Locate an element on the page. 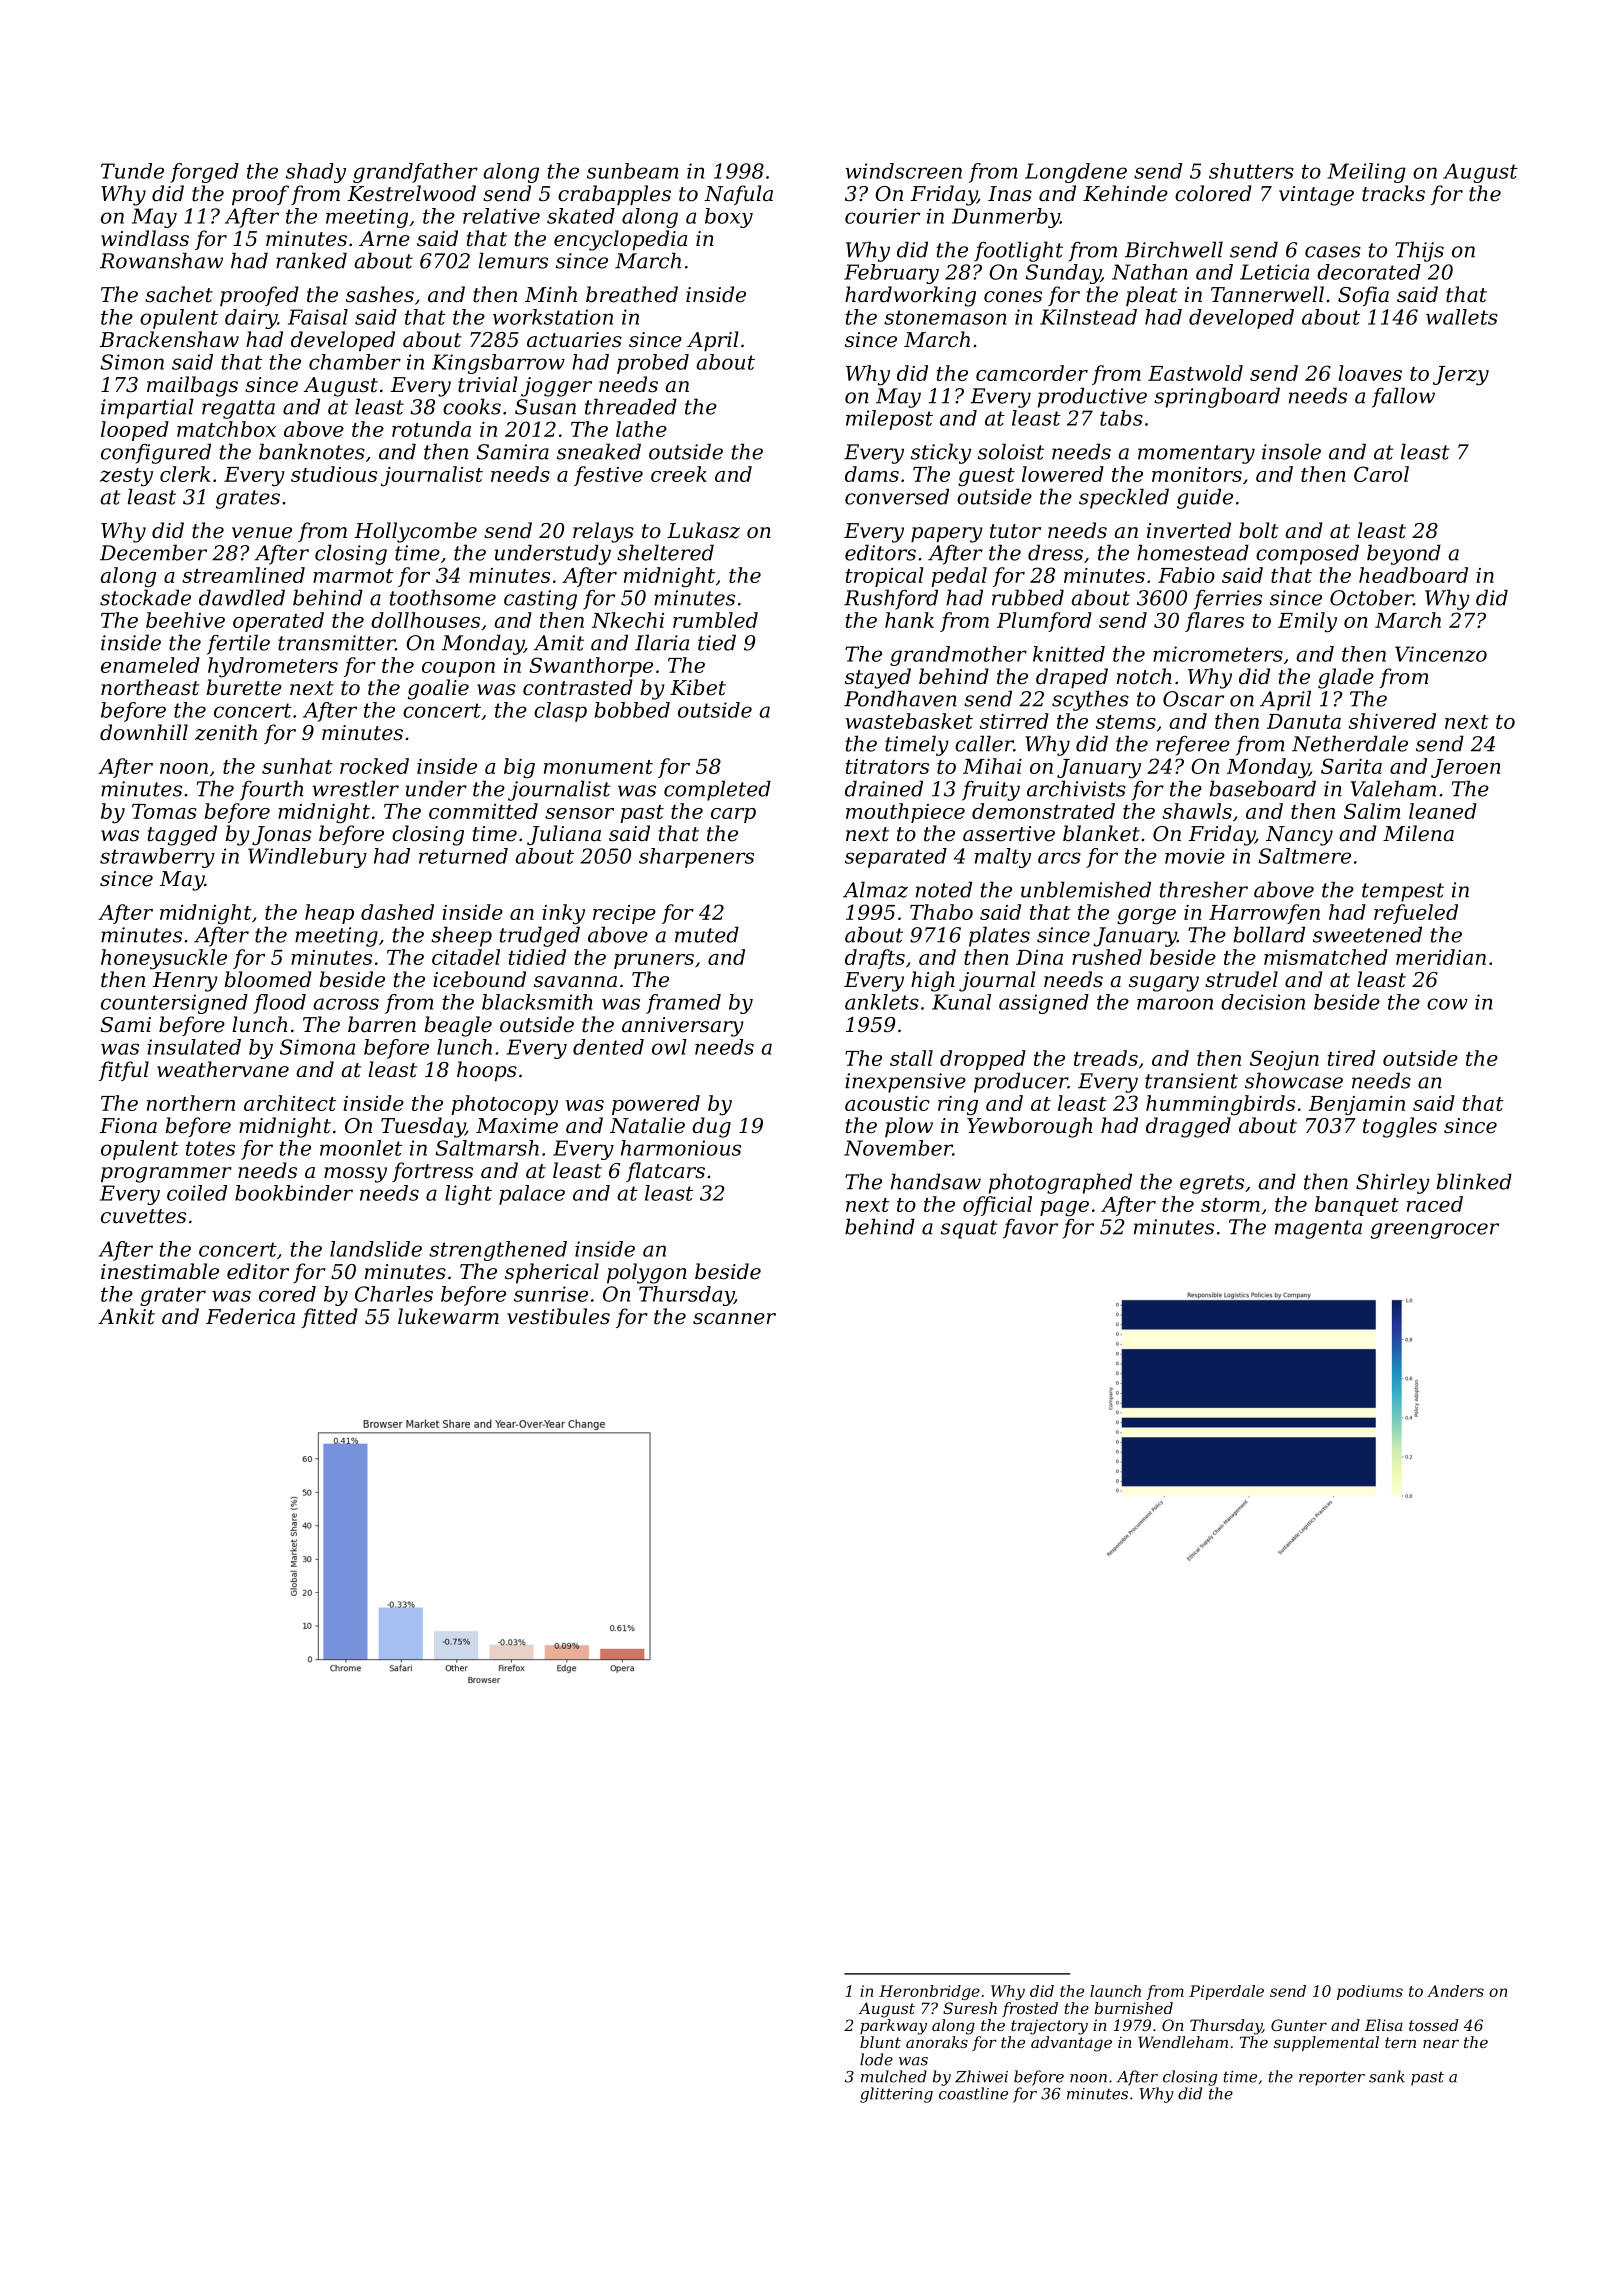  probed is located at coordinates (653, 364).
